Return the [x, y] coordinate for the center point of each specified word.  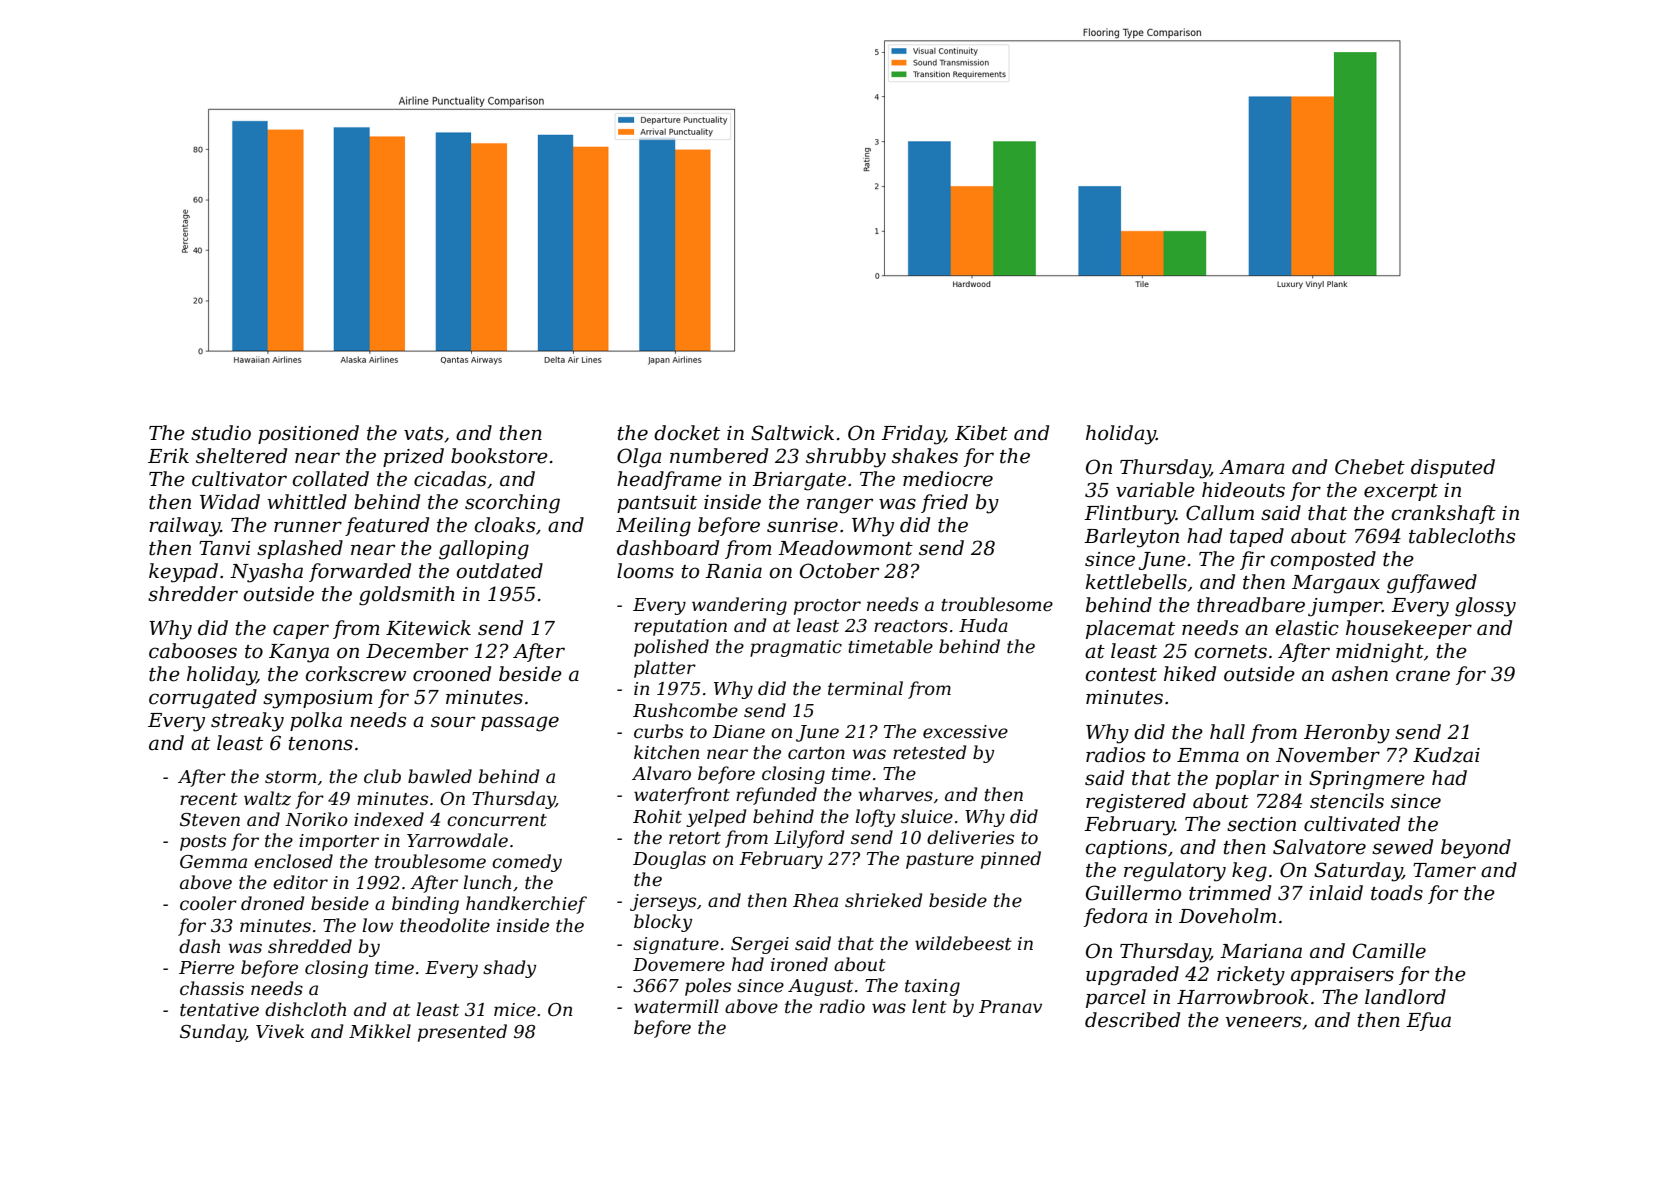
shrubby [846, 458]
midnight [1380, 653]
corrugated [203, 699]
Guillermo [1133, 893]
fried [944, 503]
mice [515, 1009]
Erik [168, 455]
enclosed [293, 861]
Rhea [815, 900]
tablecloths [1462, 536]
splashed [300, 549]
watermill [676, 1006]
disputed [1453, 468]
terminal [865, 688]
